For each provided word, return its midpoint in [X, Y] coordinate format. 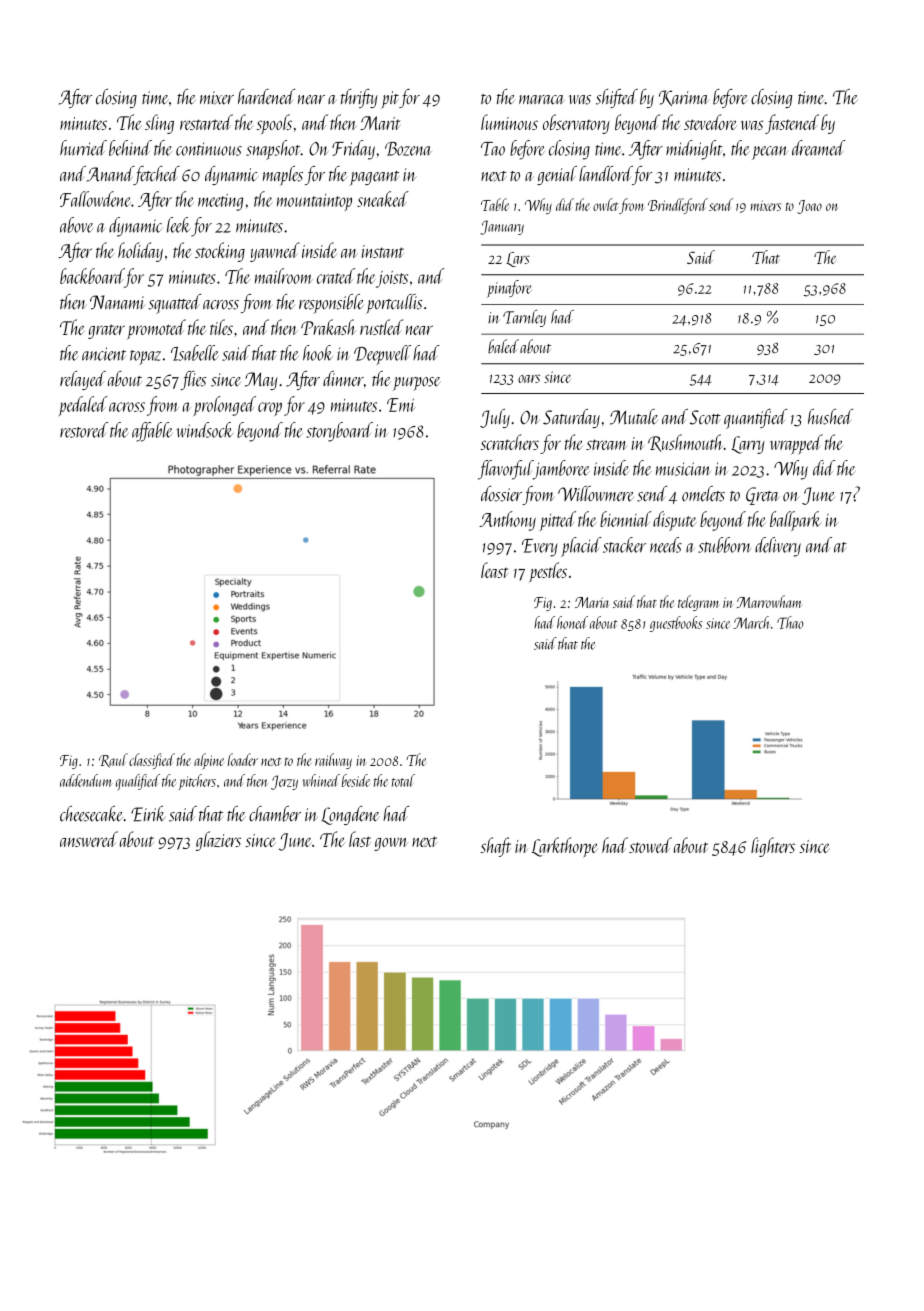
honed [572, 622]
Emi [401, 405]
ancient [104, 354]
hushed [830, 417]
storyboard [339, 432]
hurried [83, 148]
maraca [541, 100]
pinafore [509, 289]
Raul [113, 760]
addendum [86, 780]
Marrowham [769, 601]
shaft [495, 847]
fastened [792, 124]
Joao [809, 207]
